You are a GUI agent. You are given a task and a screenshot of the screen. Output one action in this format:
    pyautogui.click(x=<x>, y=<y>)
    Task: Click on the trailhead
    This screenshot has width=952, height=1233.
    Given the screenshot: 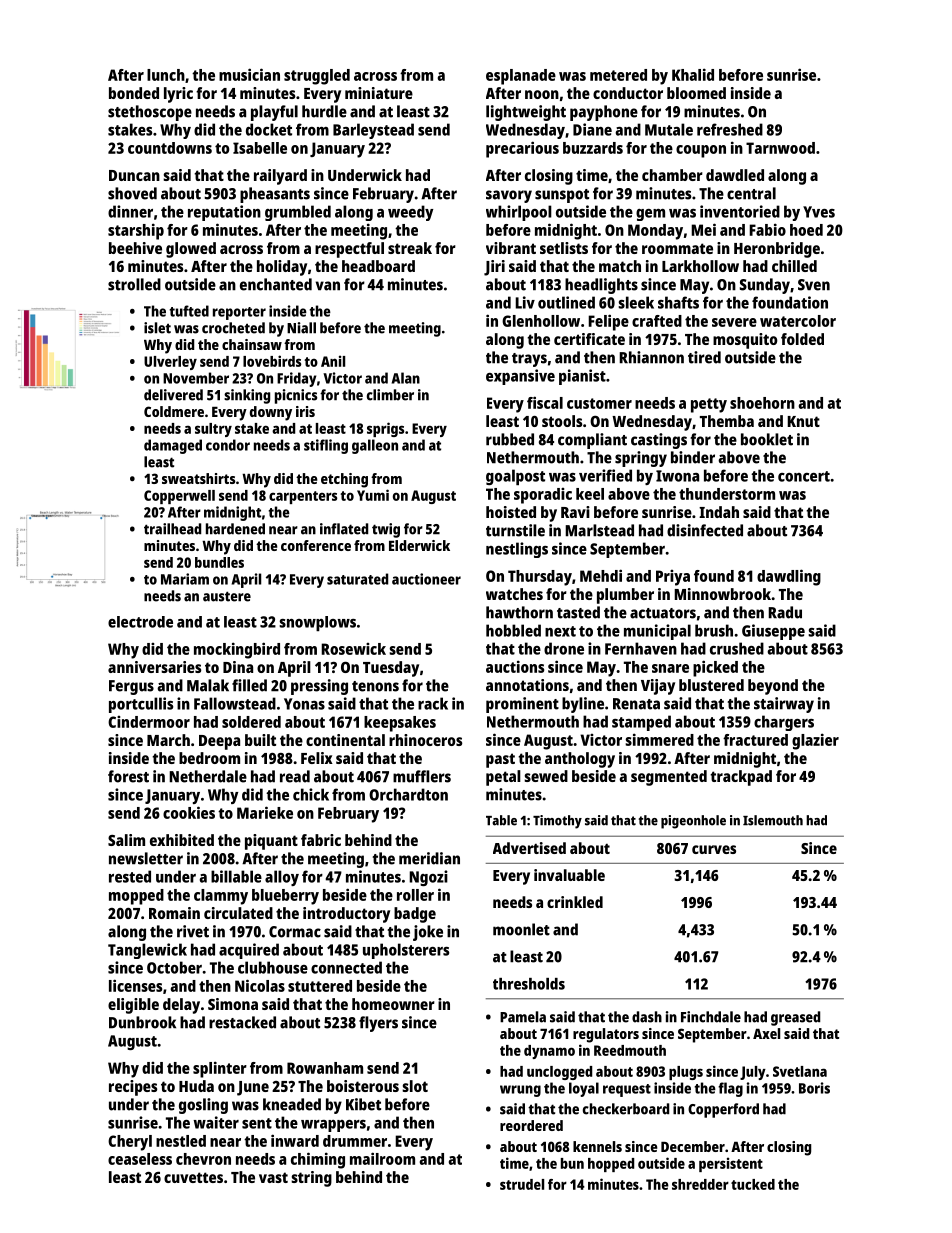 What is the action you would take?
    pyautogui.click(x=172, y=529)
